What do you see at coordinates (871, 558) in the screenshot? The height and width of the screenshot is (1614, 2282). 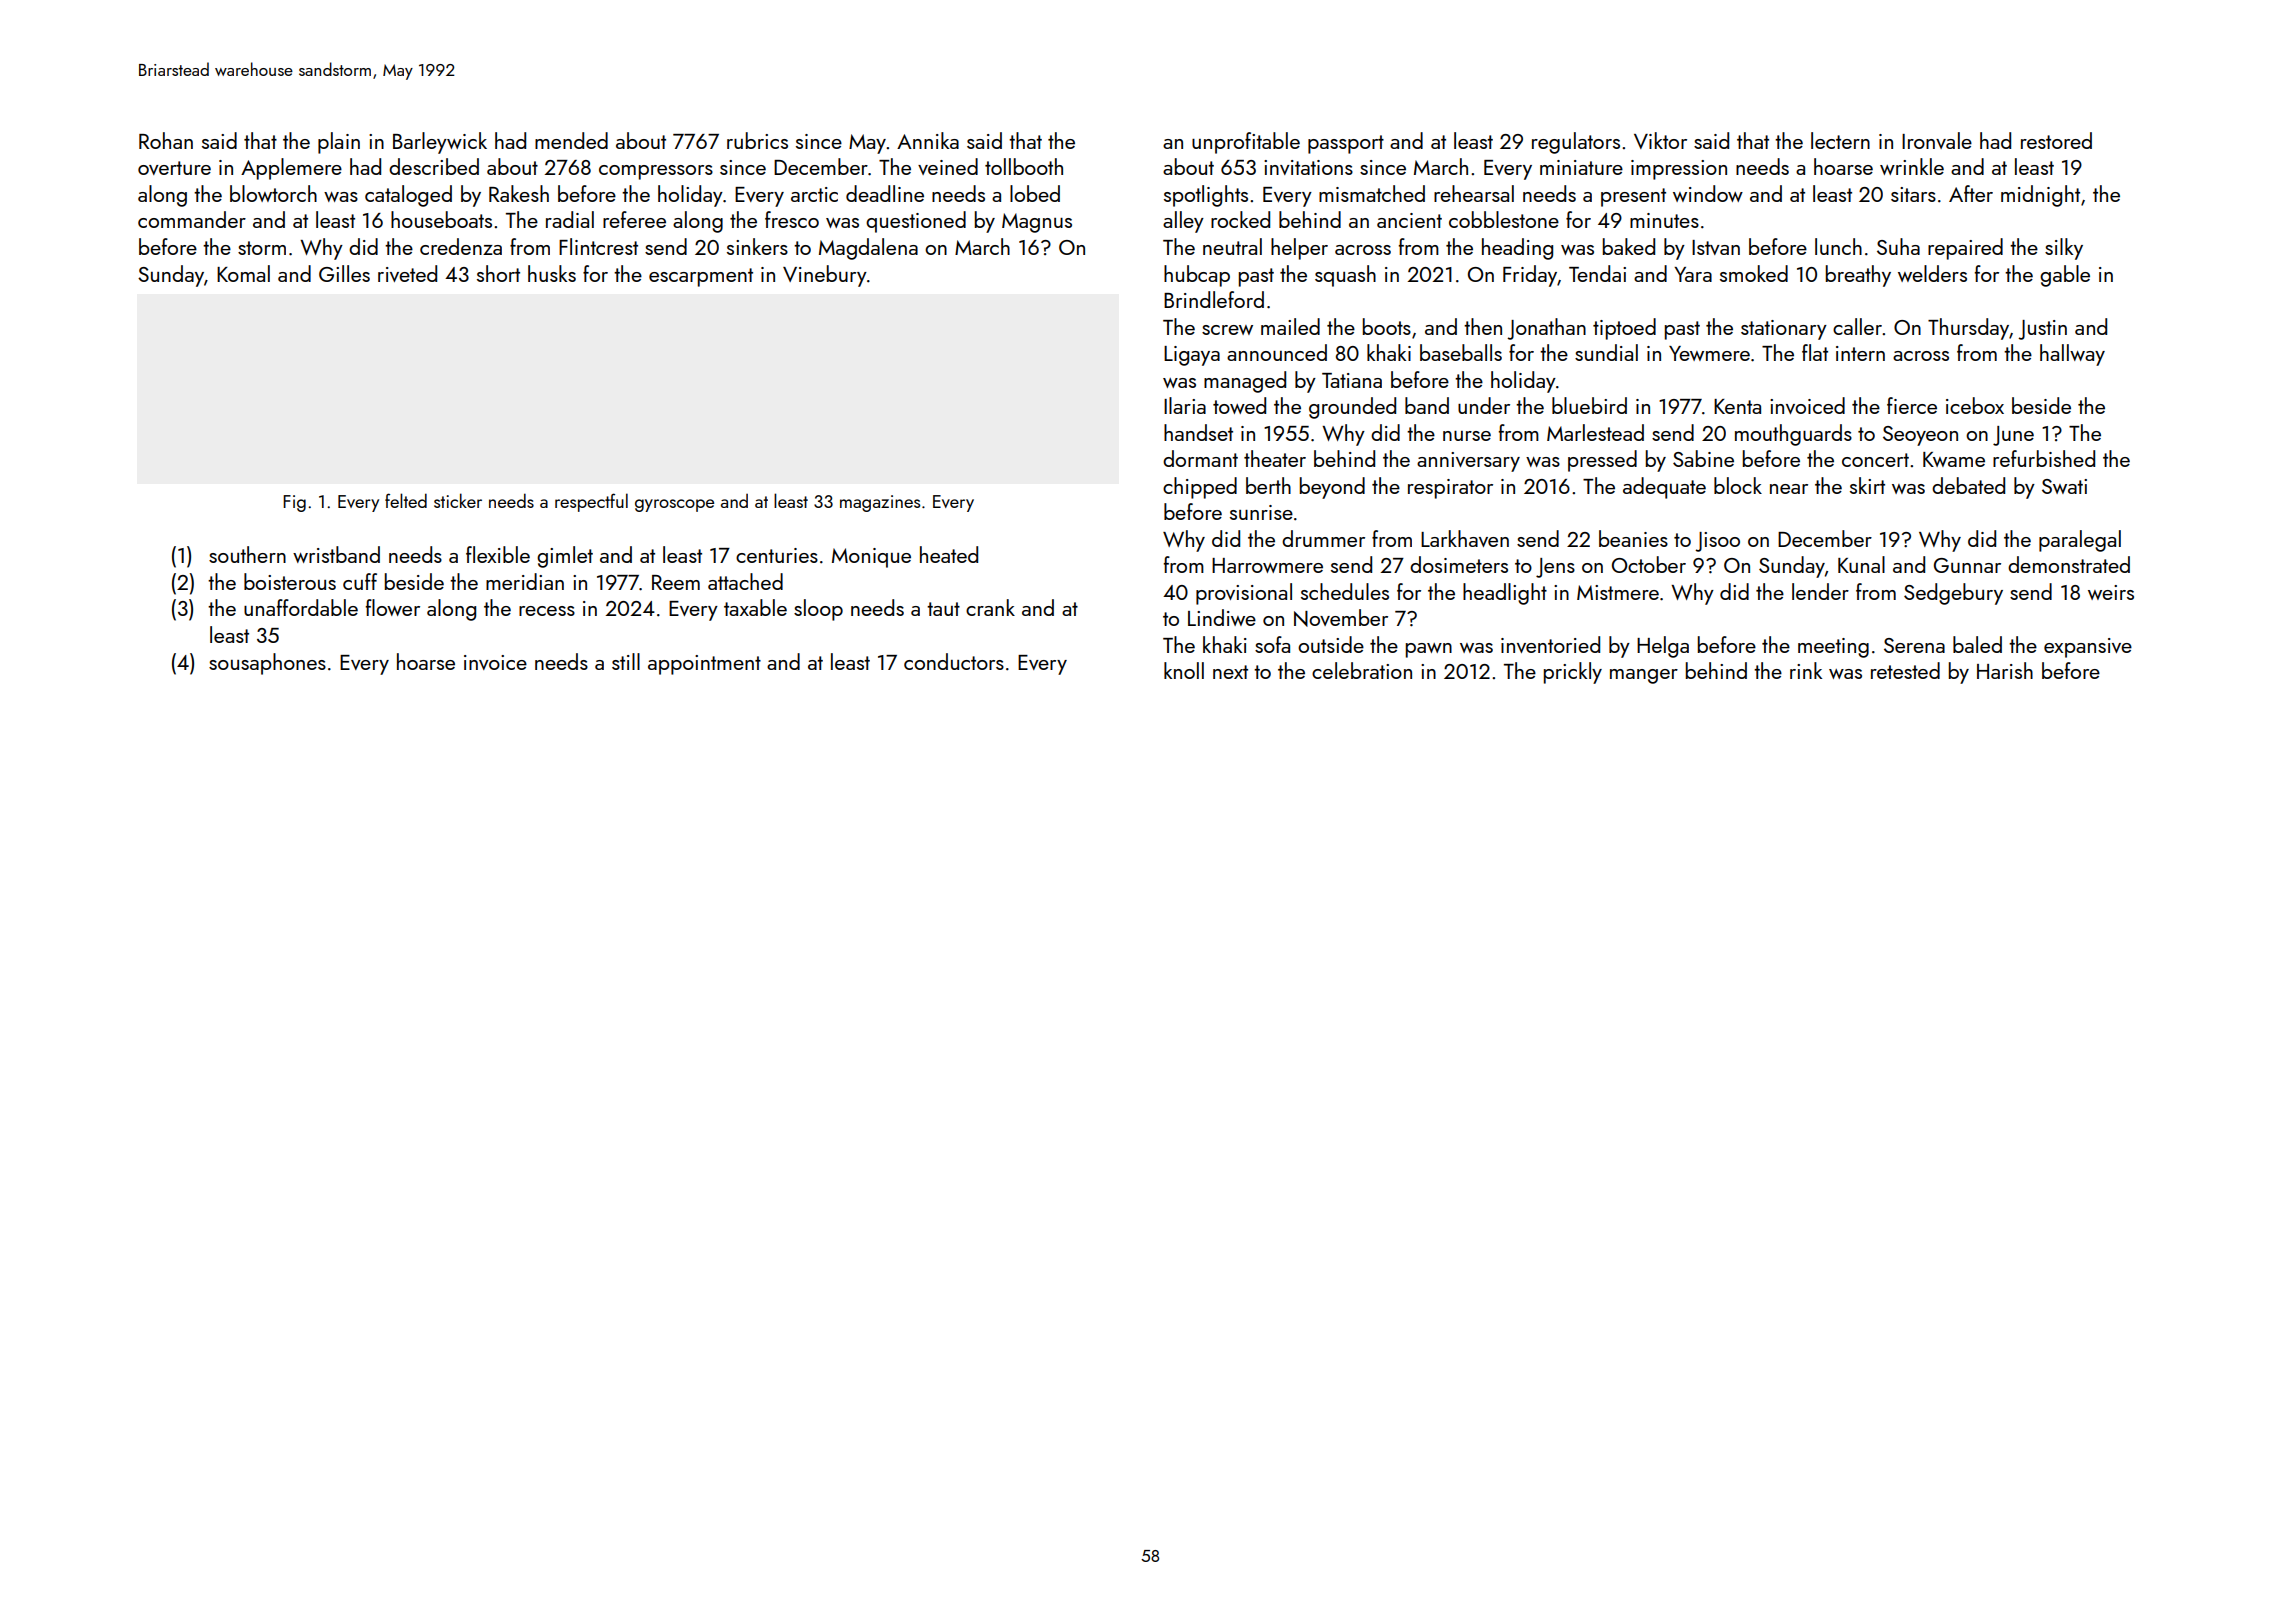 I see `Monique` at bounding box center [871, 558].
